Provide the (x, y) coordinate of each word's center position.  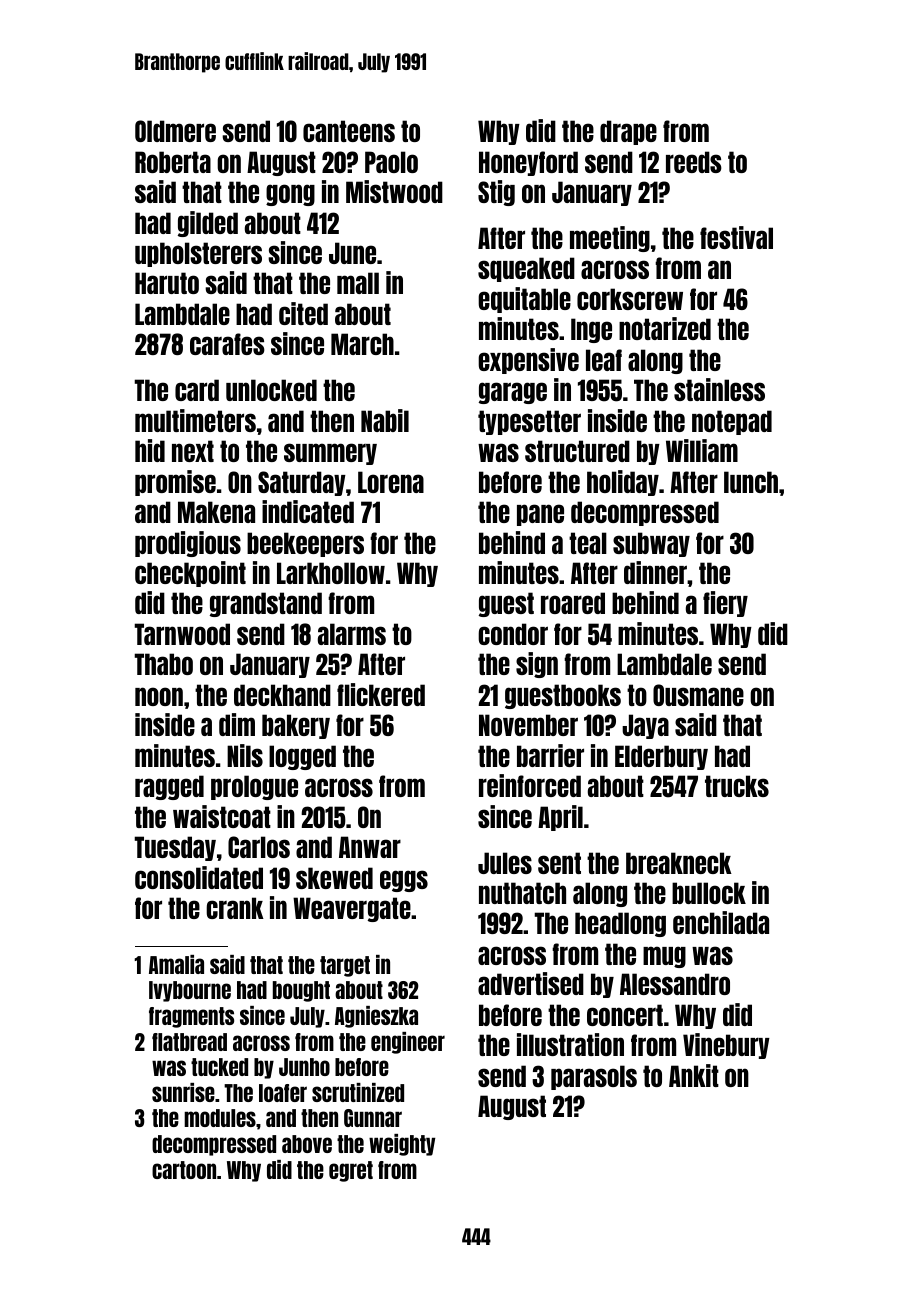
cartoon (184, 1170)
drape (628, 132)
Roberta (173, 162)
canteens (349, 131)
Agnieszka (376, 1017)
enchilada (721, 922)
